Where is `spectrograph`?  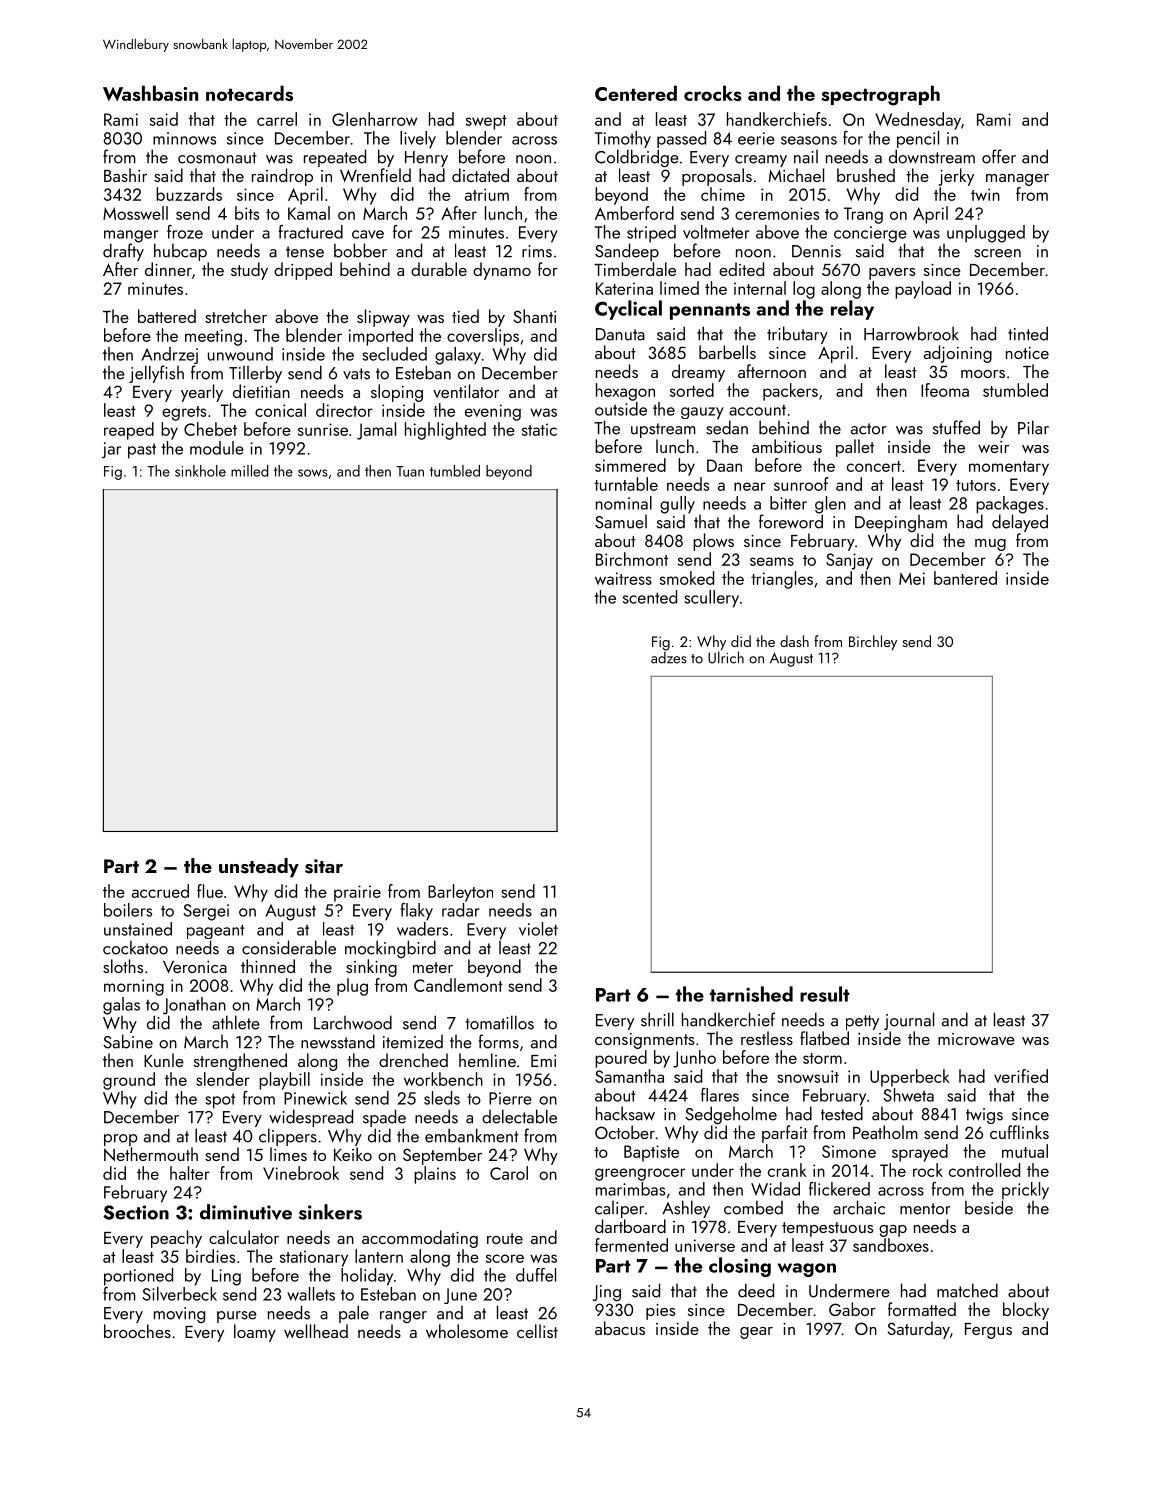 spectrograph is located at coordinates (880, 95).
